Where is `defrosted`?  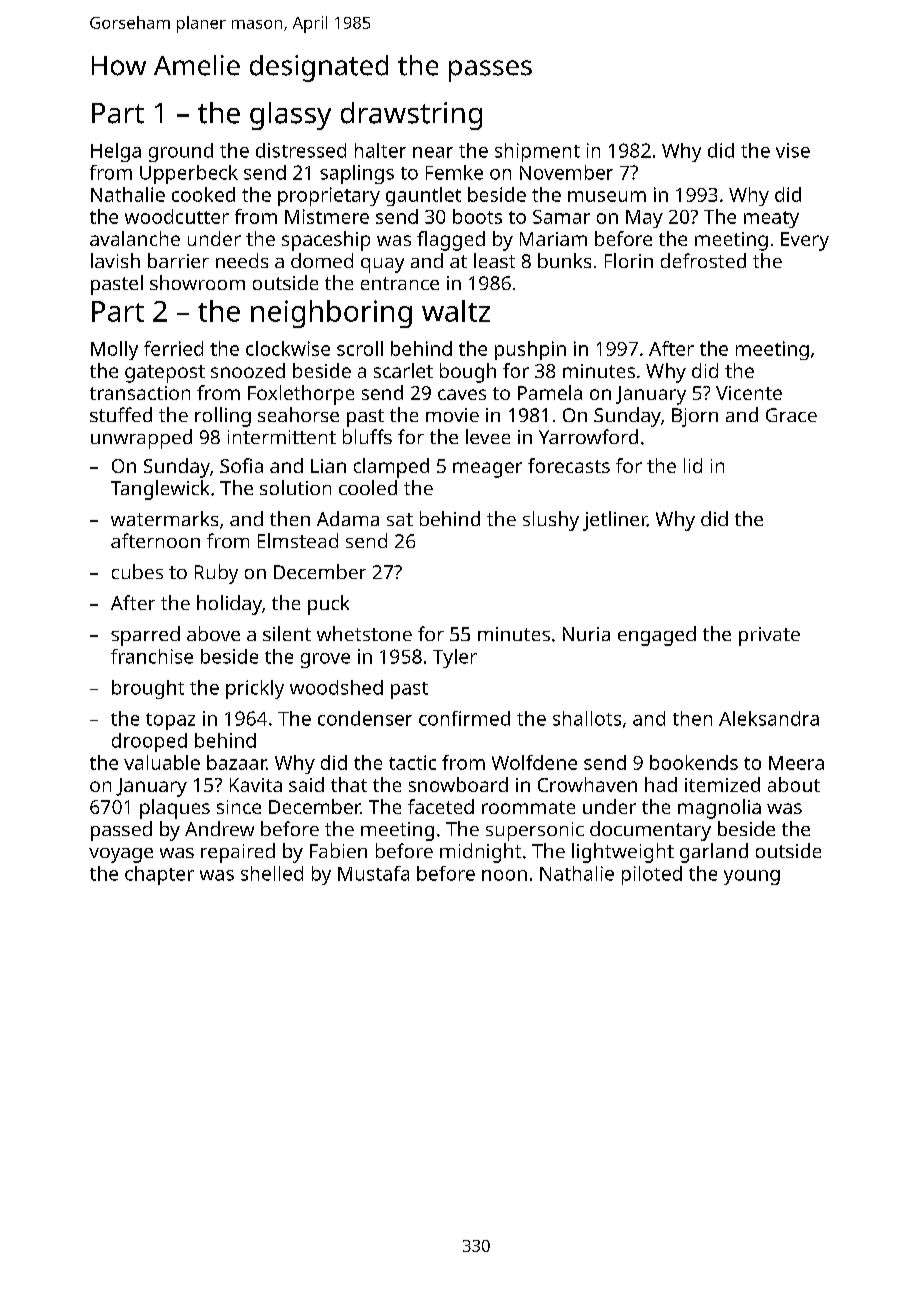 defrosted is located at coordinates (703, 260).
